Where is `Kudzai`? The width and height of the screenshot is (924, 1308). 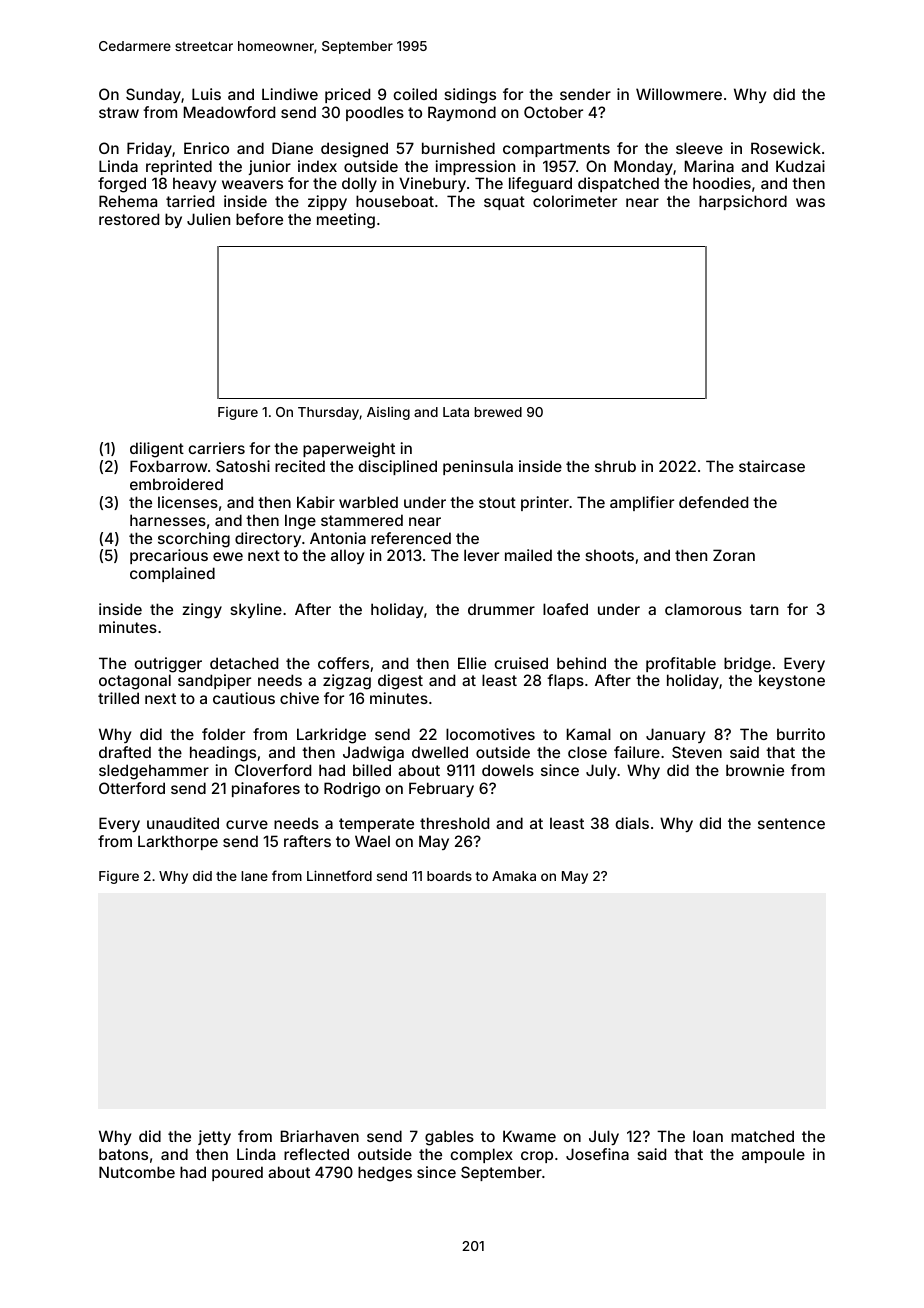 Kudzai is located at coordinates (800, 166).
